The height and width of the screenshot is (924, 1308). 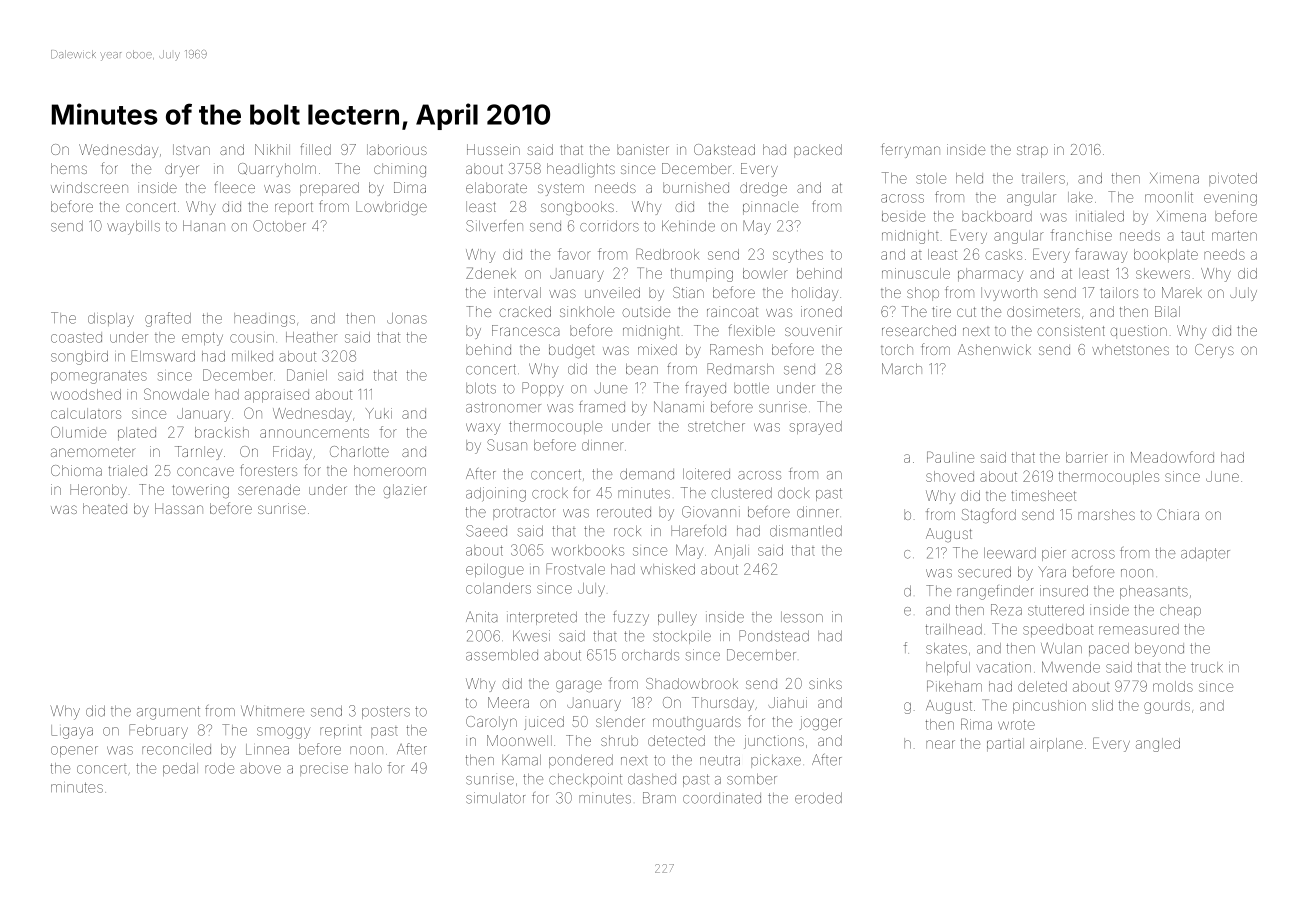 What do you see at coordinates (191, 149) in the screenshot?
I see `Istvan` at bounding box center [191, 149].
